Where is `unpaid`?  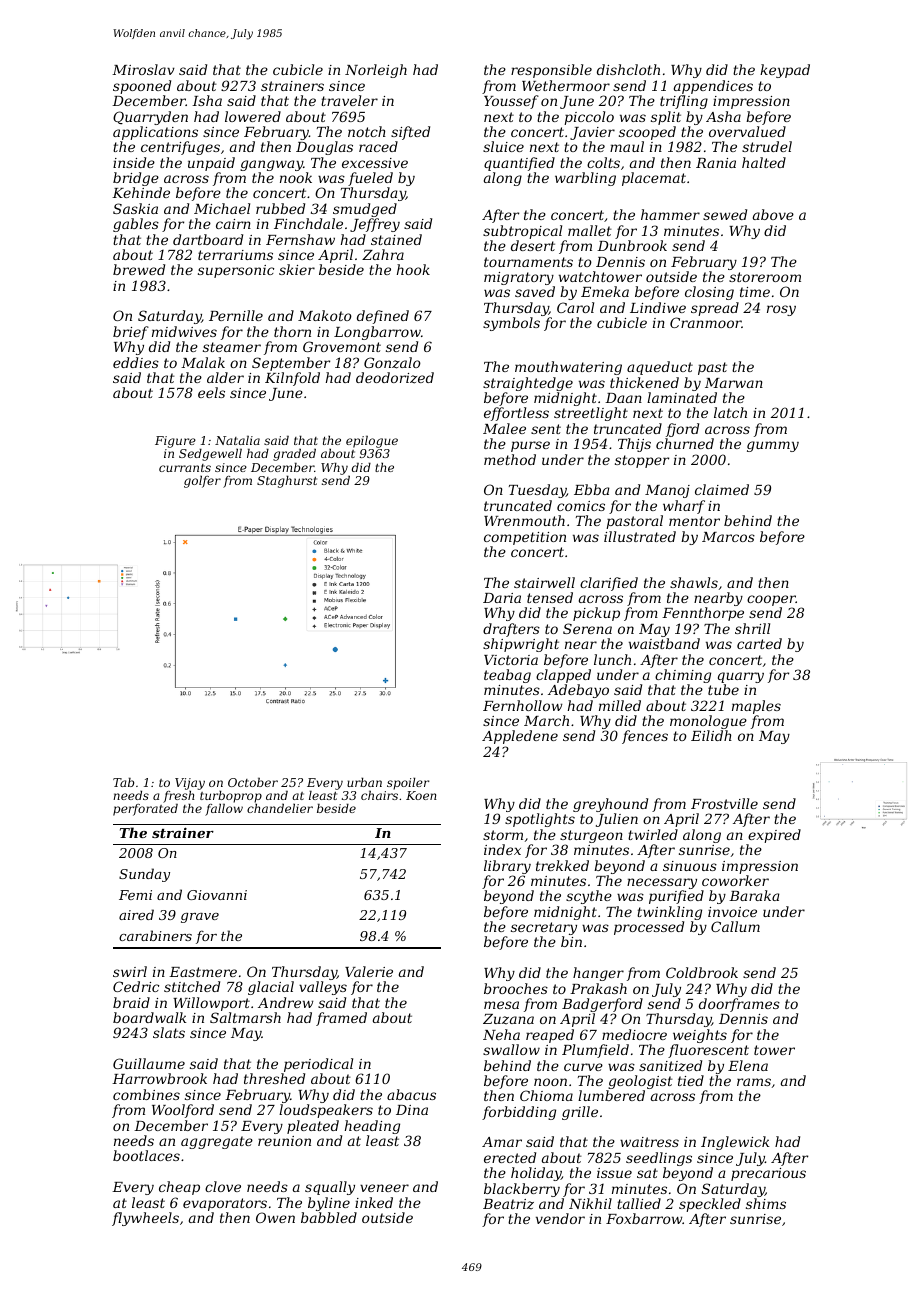
unpaid is located at coordinates (211, 164).
